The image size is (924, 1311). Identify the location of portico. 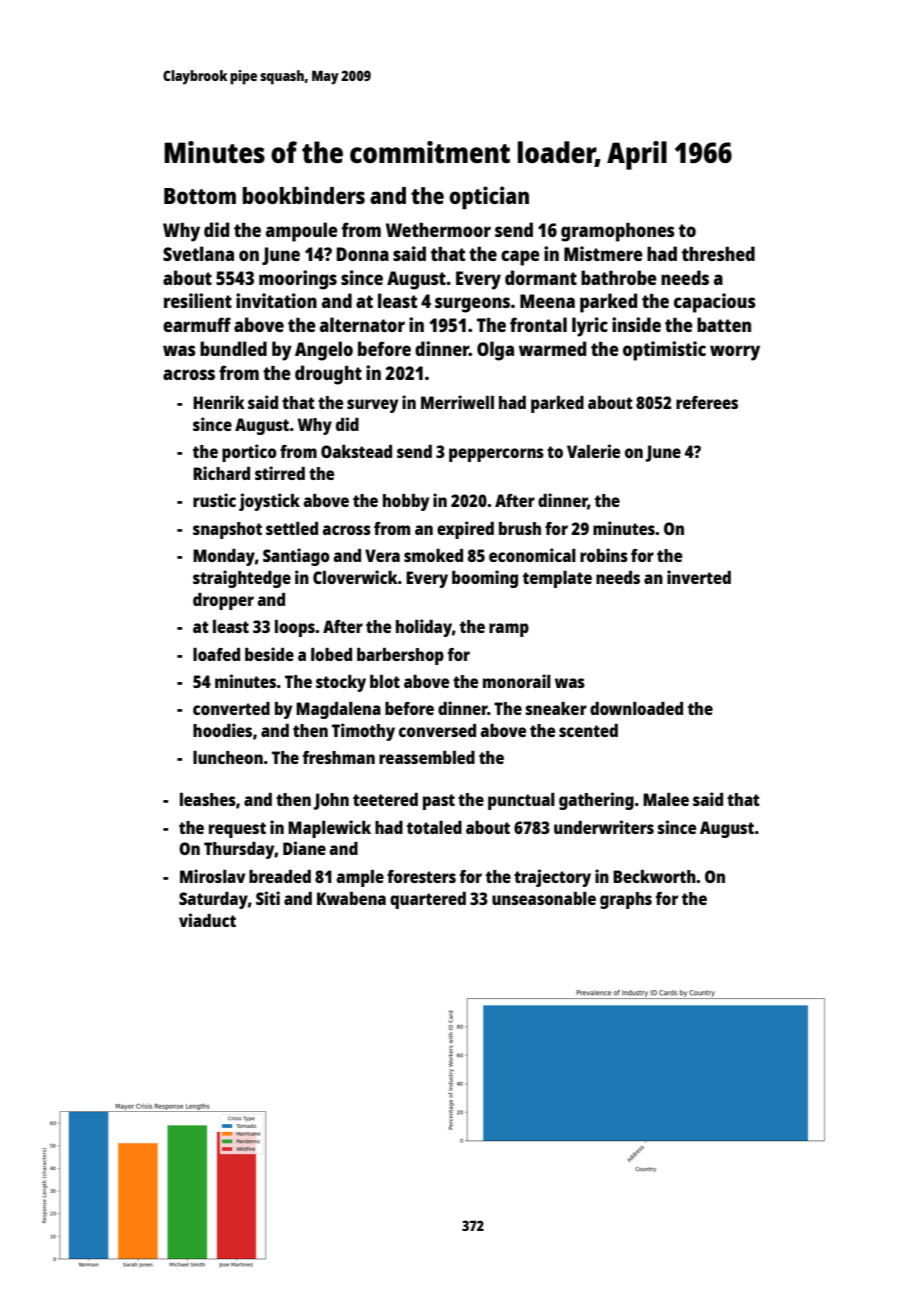
(249, 453).
